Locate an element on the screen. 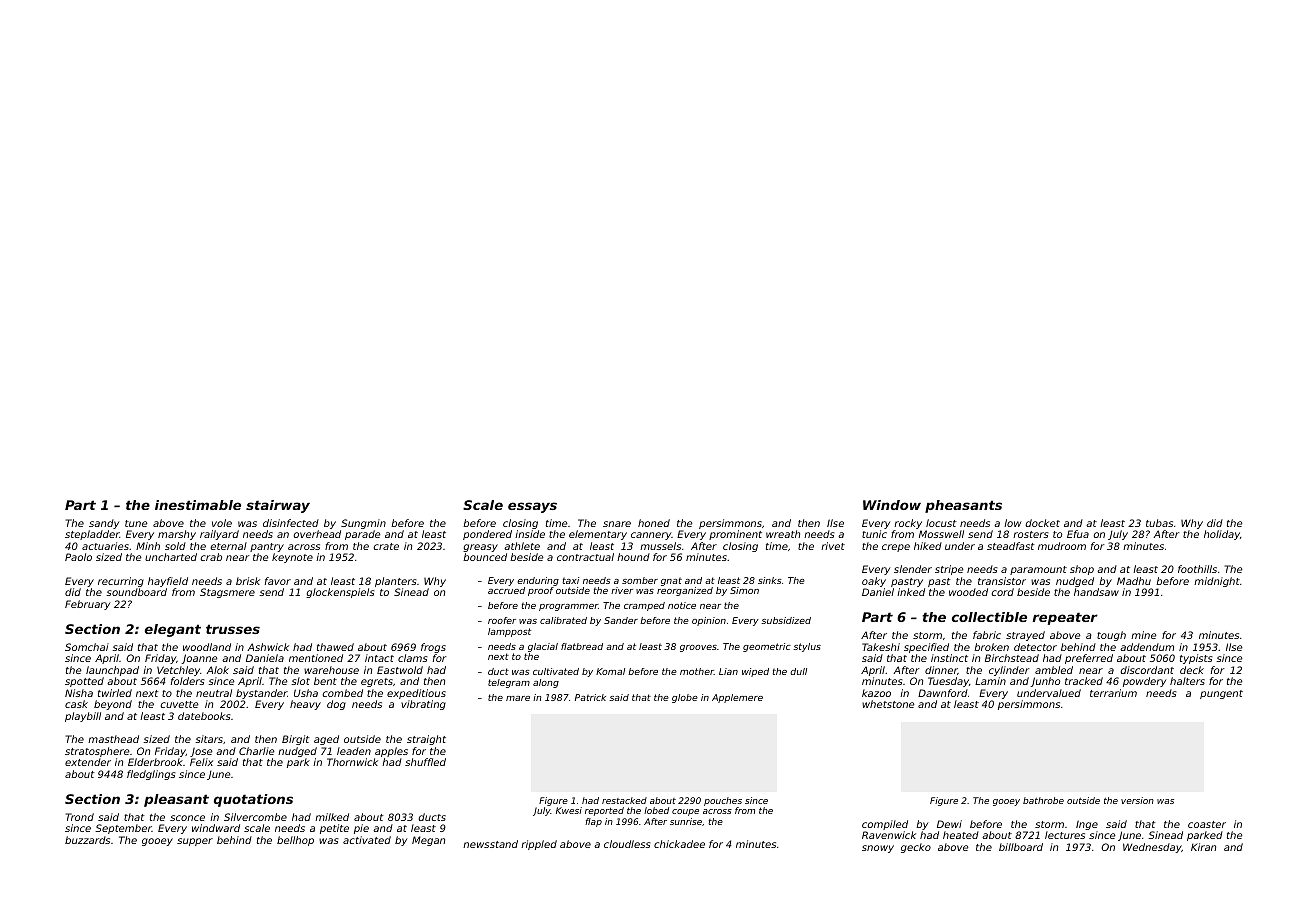  Vetchley is located at coordinates (178, 671).
